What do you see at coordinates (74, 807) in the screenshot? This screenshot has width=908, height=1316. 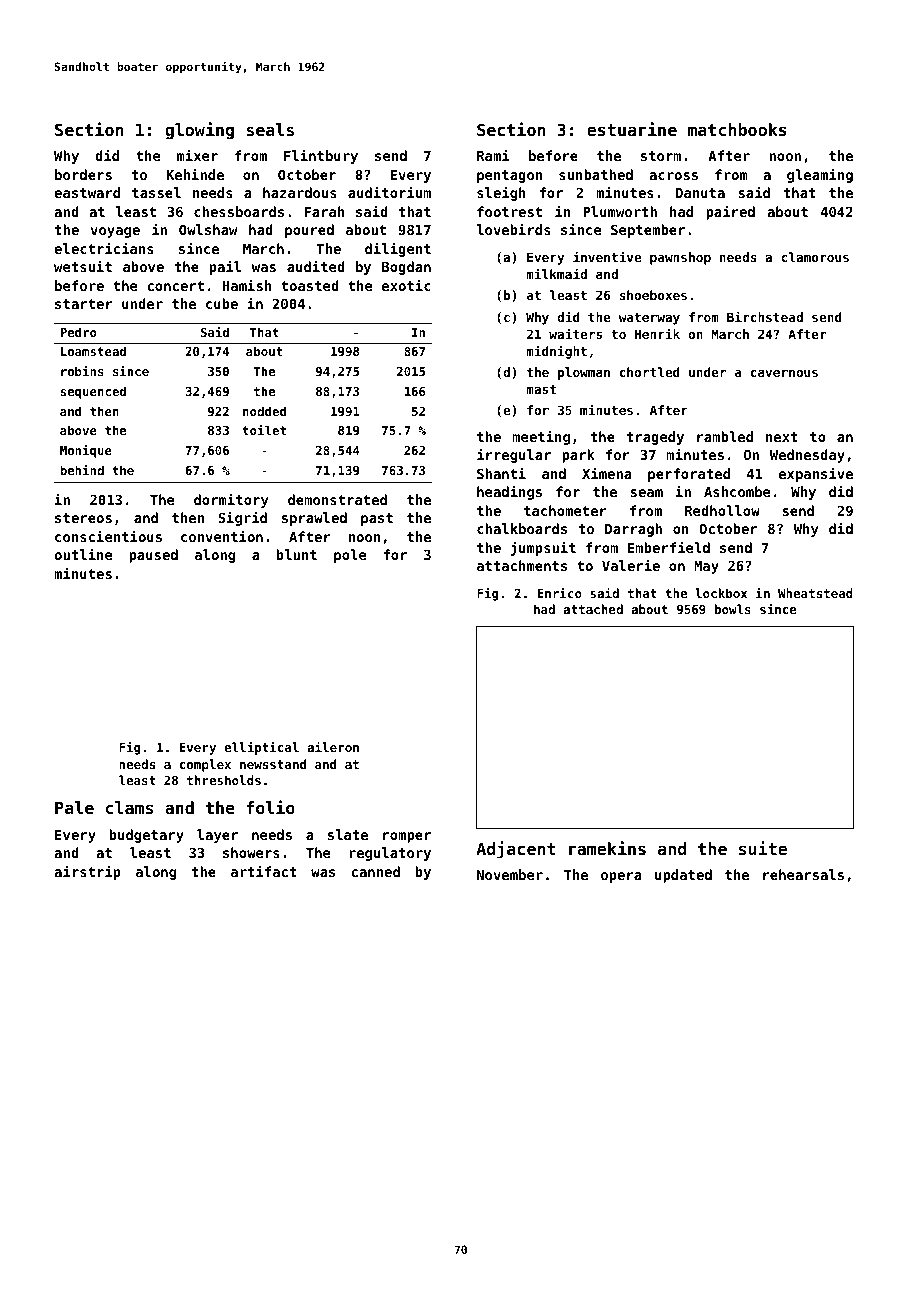 I see `Pale` at bounding box center [74, 807].
